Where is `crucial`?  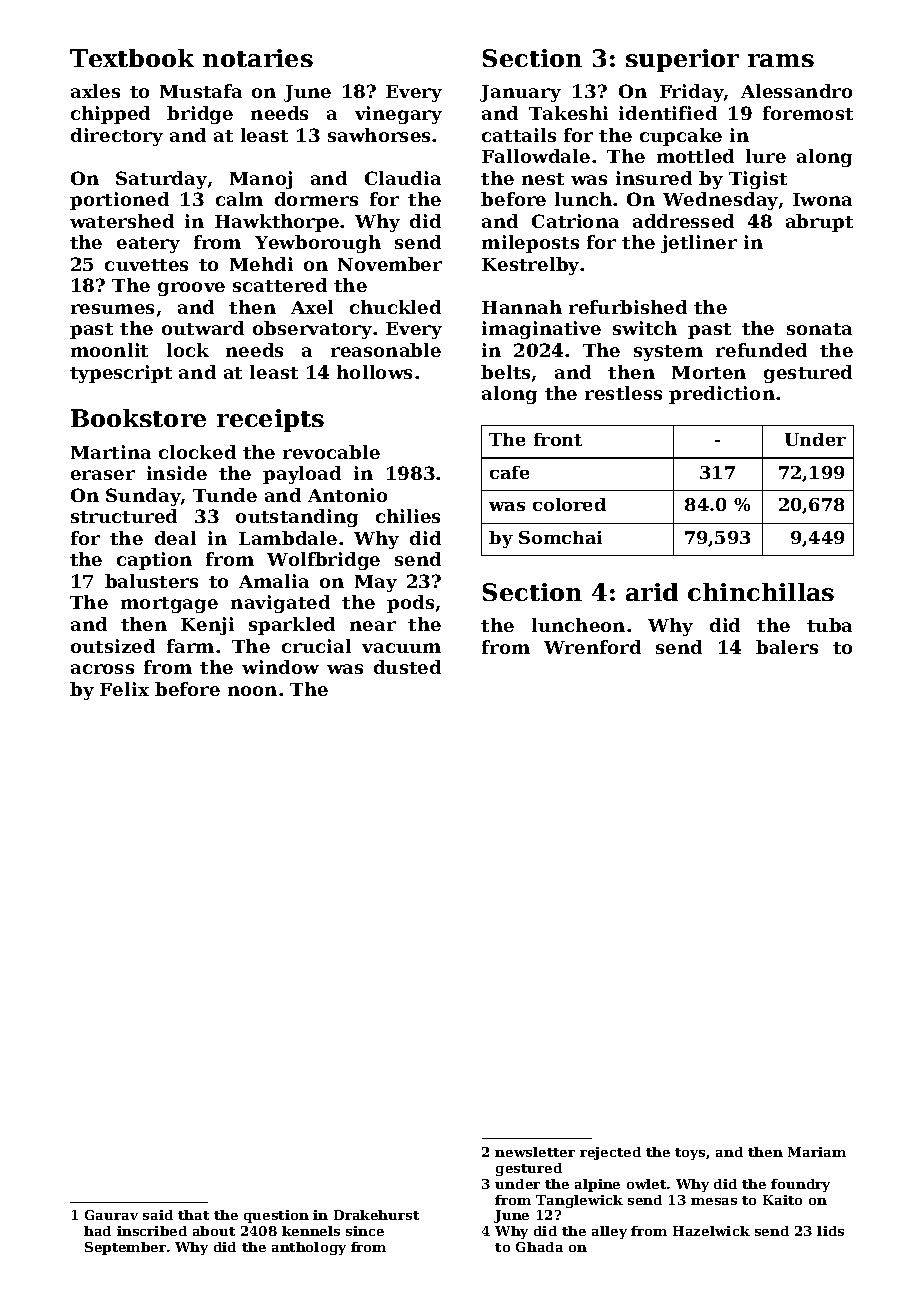
crucial is located at coordinates (316, 646).
